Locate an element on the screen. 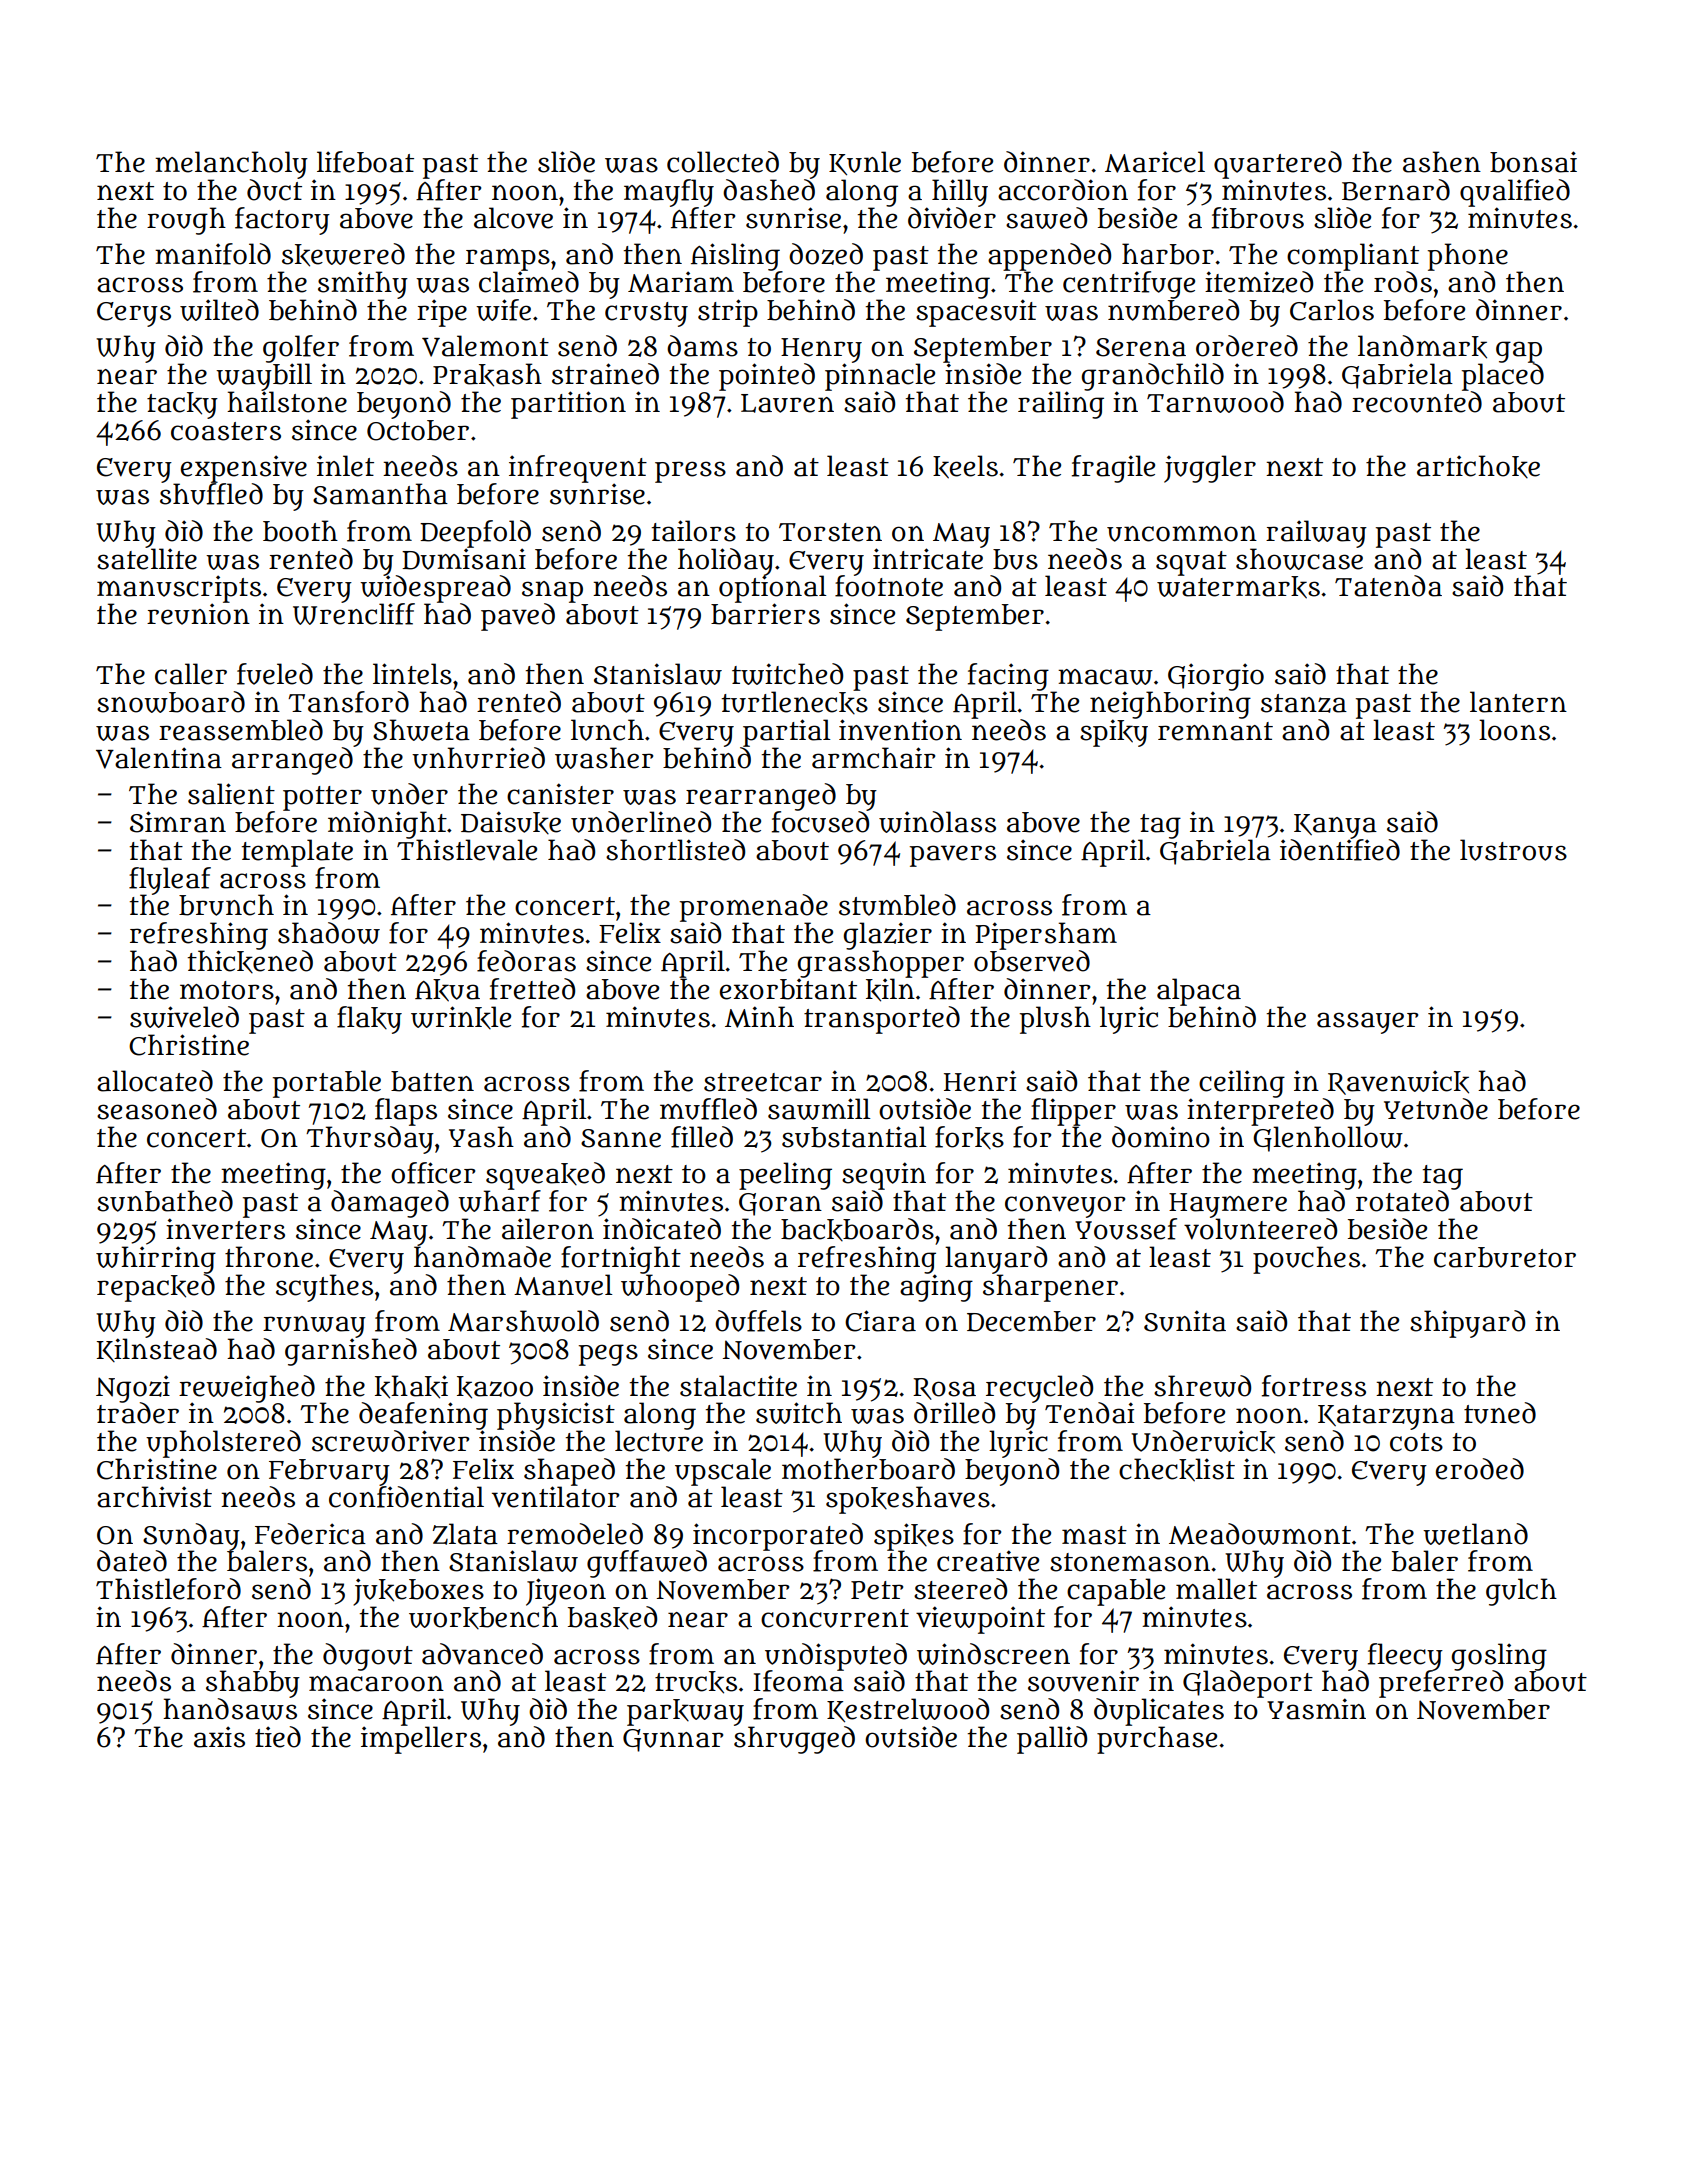 This screenshot has width=1683, height=2178. collected is located at coordinates (723, 162).
